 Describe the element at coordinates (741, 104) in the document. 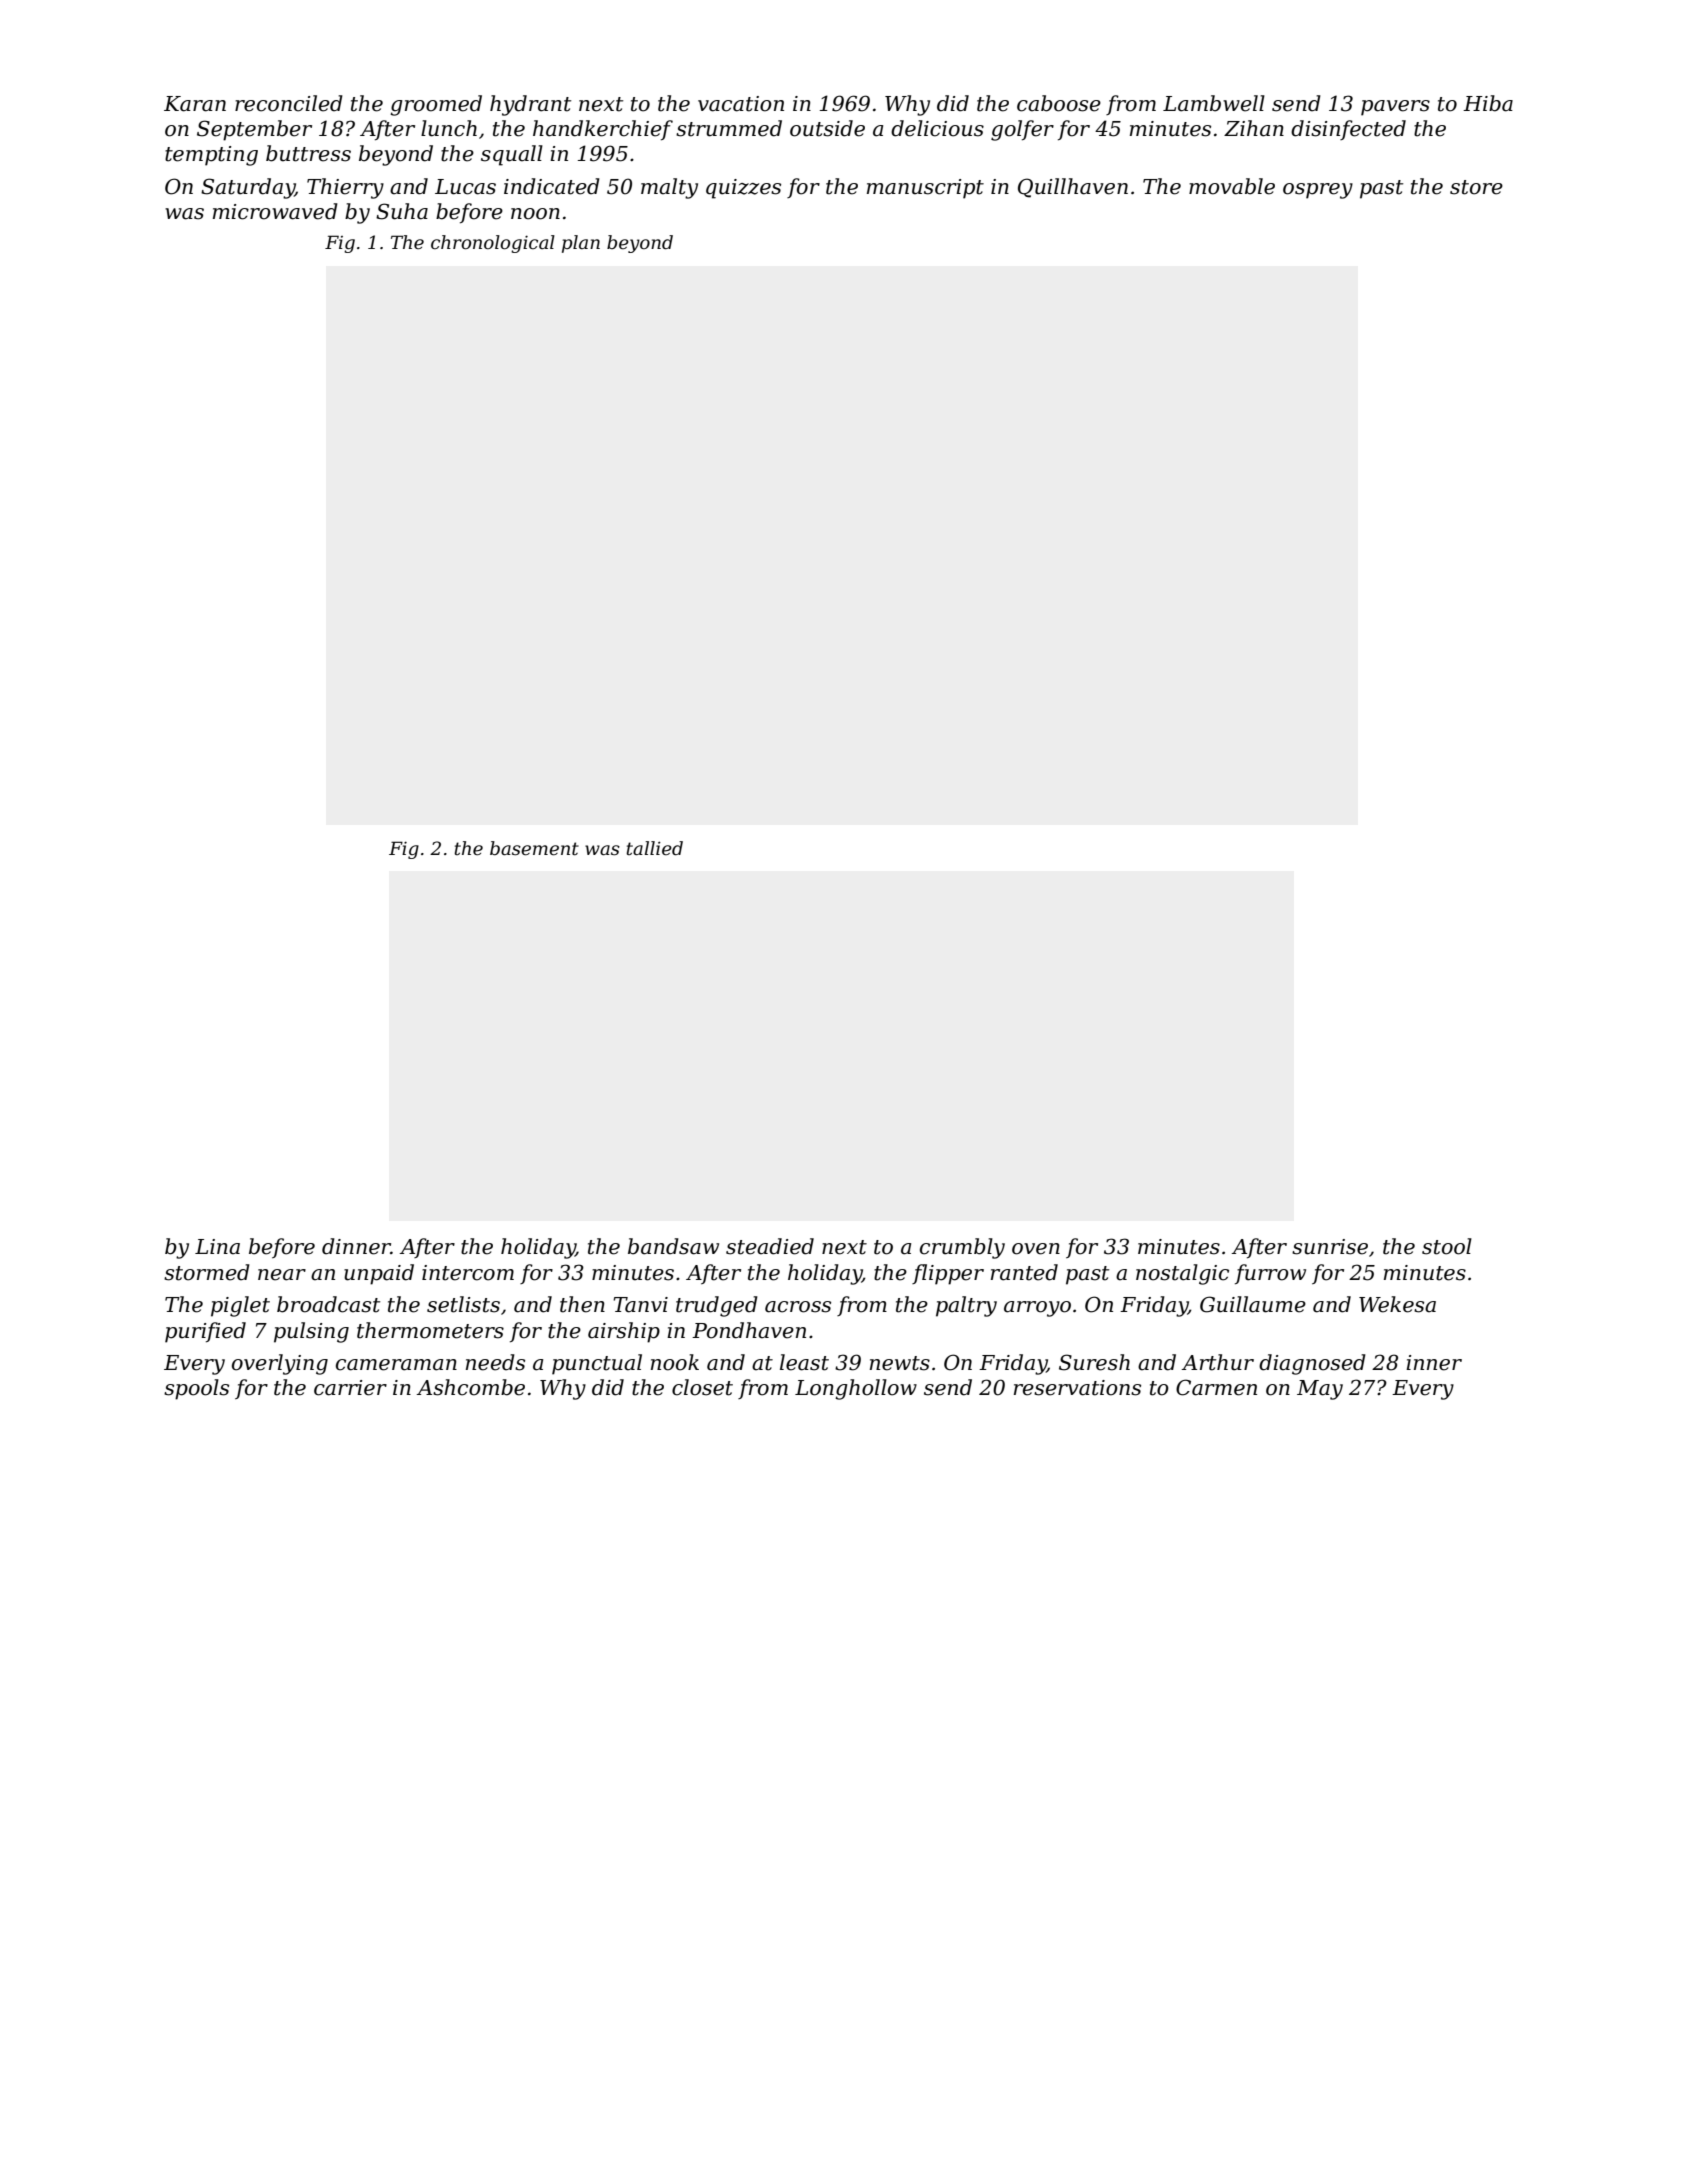

I see `vacation` at that location.
